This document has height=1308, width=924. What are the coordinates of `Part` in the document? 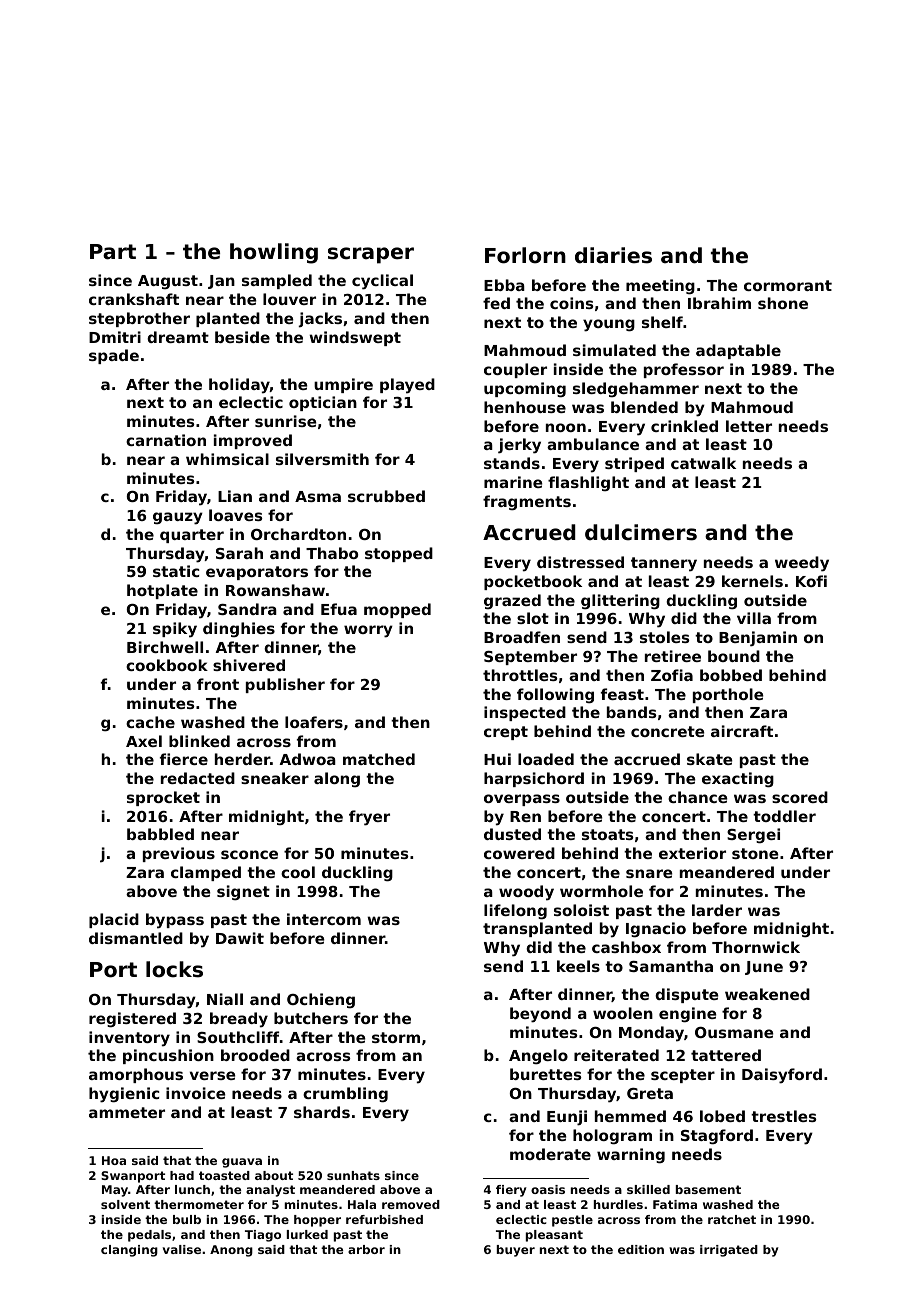 It's located at (113, 252).
